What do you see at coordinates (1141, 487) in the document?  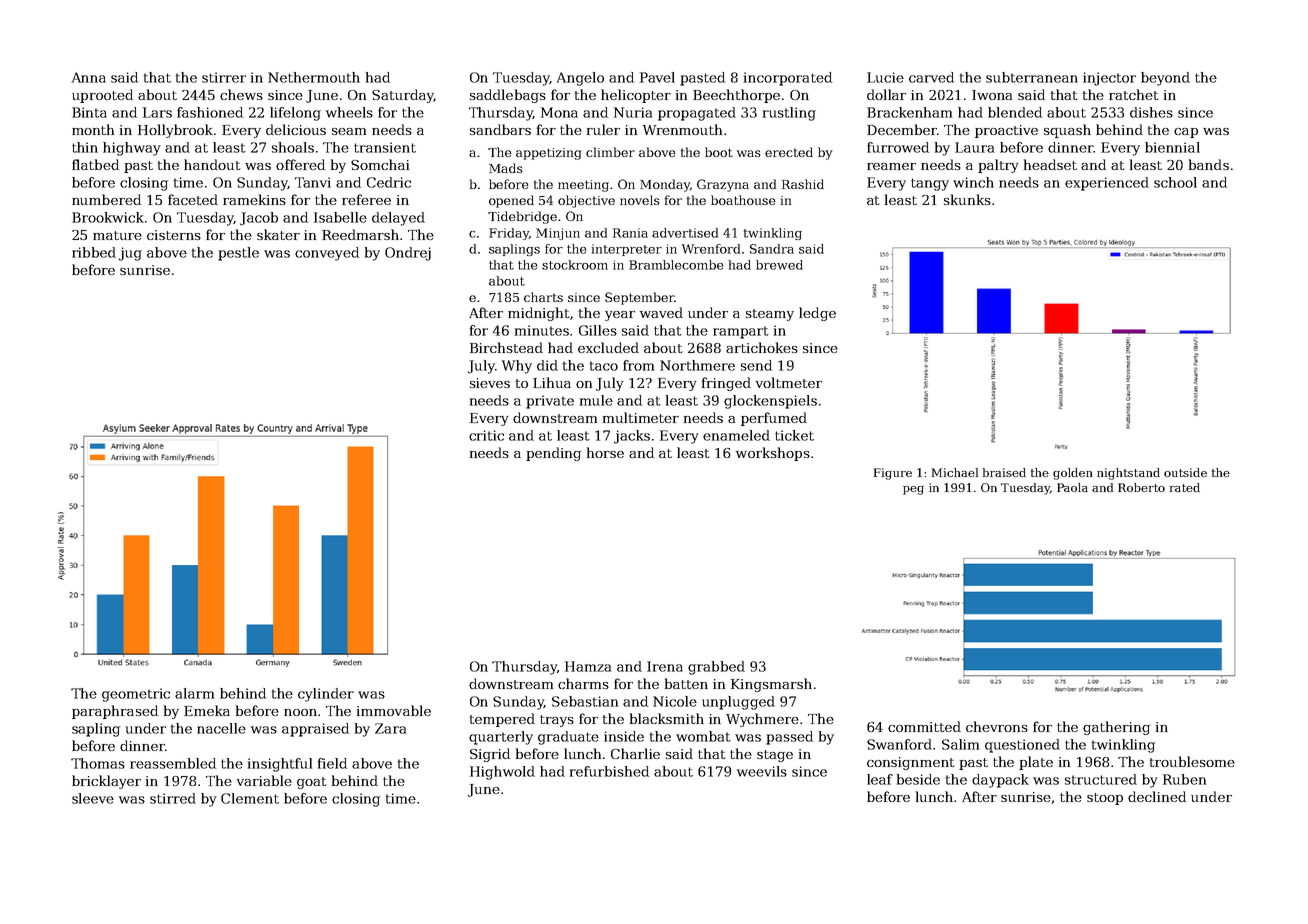 I see `Roberto` at bounding box center [1141, 487].
